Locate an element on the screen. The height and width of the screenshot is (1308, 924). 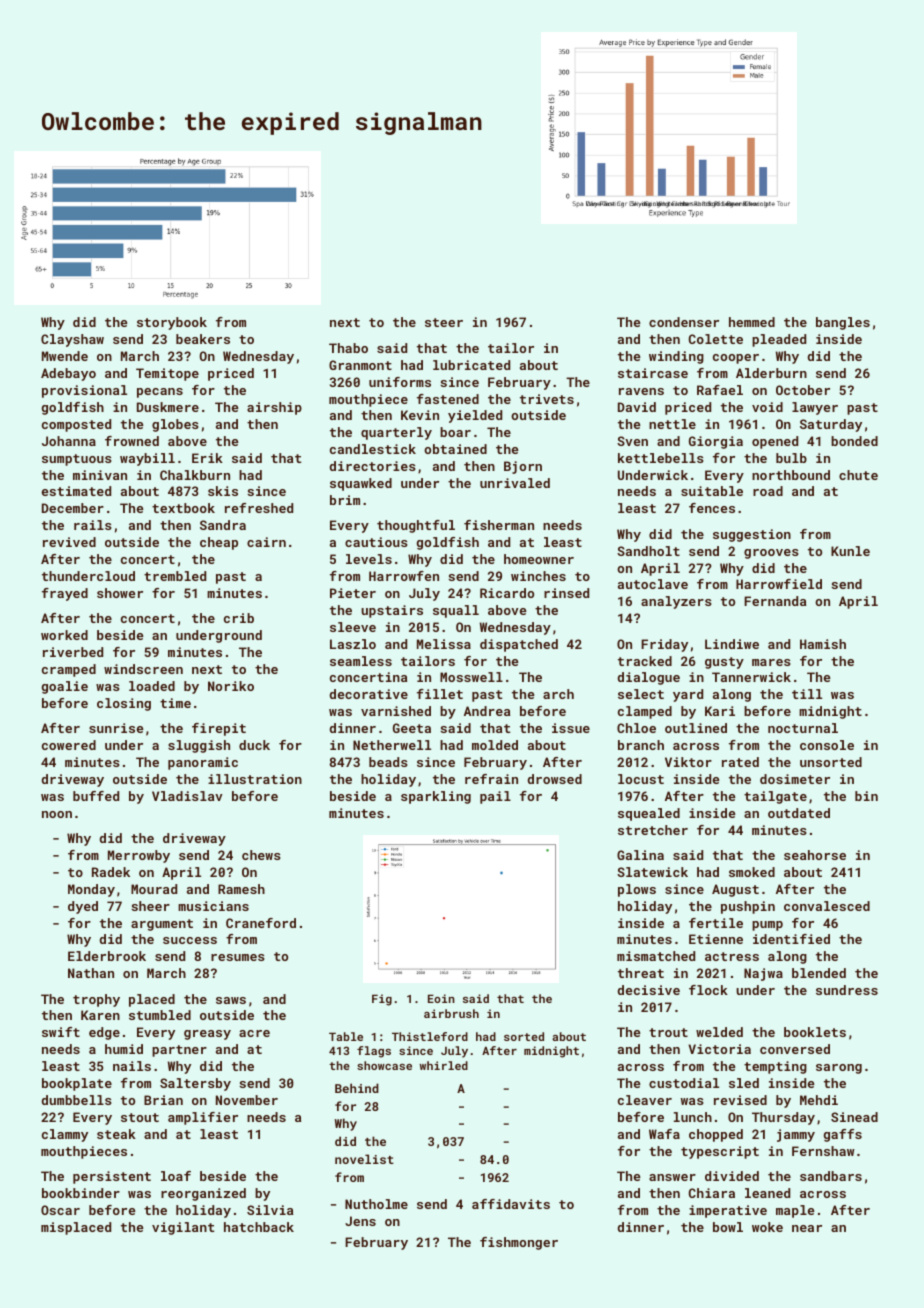
issue is located at coordinates (571, 728).
